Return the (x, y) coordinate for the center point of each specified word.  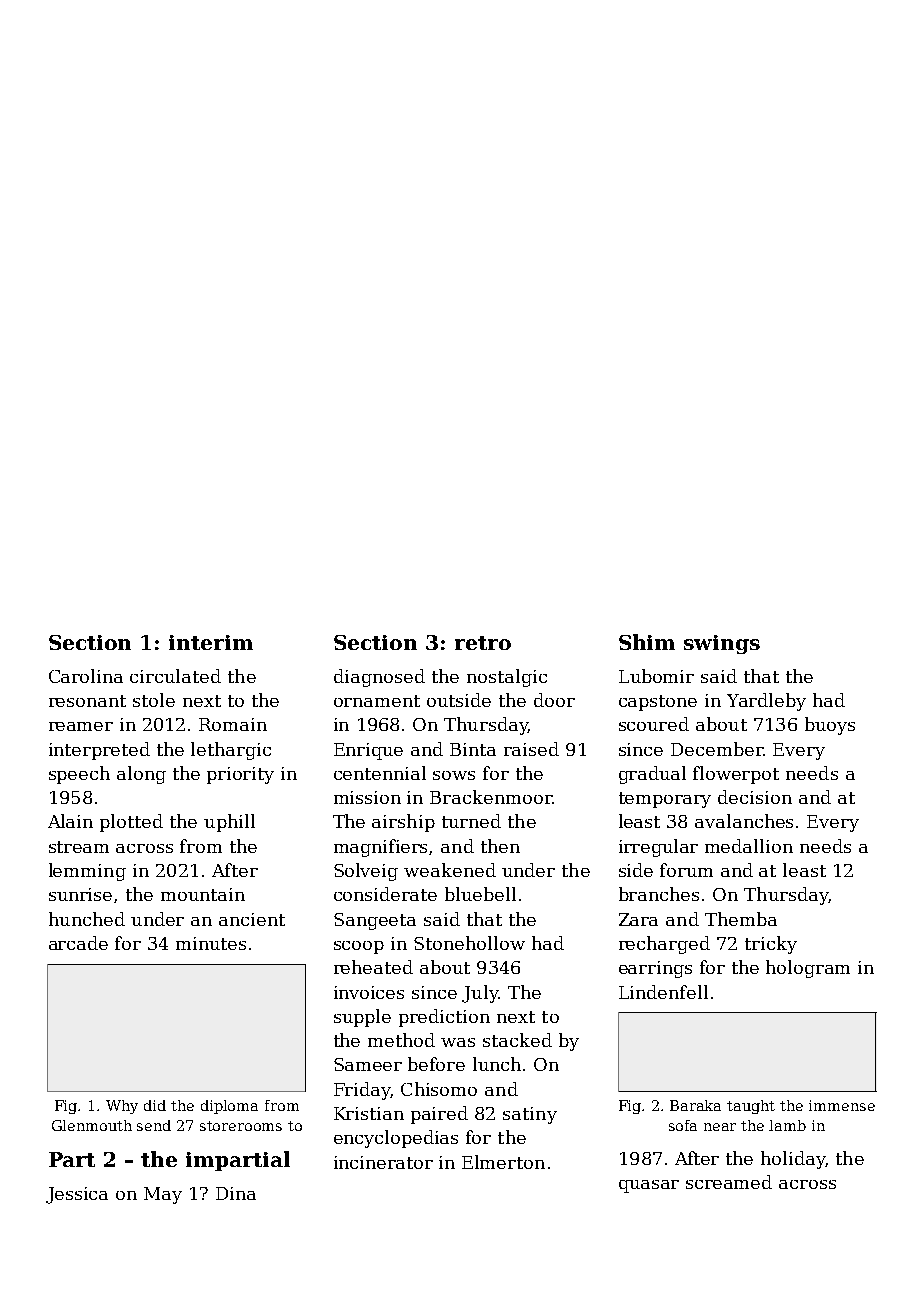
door (554, 700)
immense (842, 1105)
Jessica (77, 1195)
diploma (229, 1107)
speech (79, 775)
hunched (87, 919)
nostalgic (507, 678)
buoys (830, 726)
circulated (175, 676)
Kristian (369, 1113)
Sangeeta (375, 921)
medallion (749, 846)
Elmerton (503, 1162)
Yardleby (766, 702)
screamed (729, 1182)
